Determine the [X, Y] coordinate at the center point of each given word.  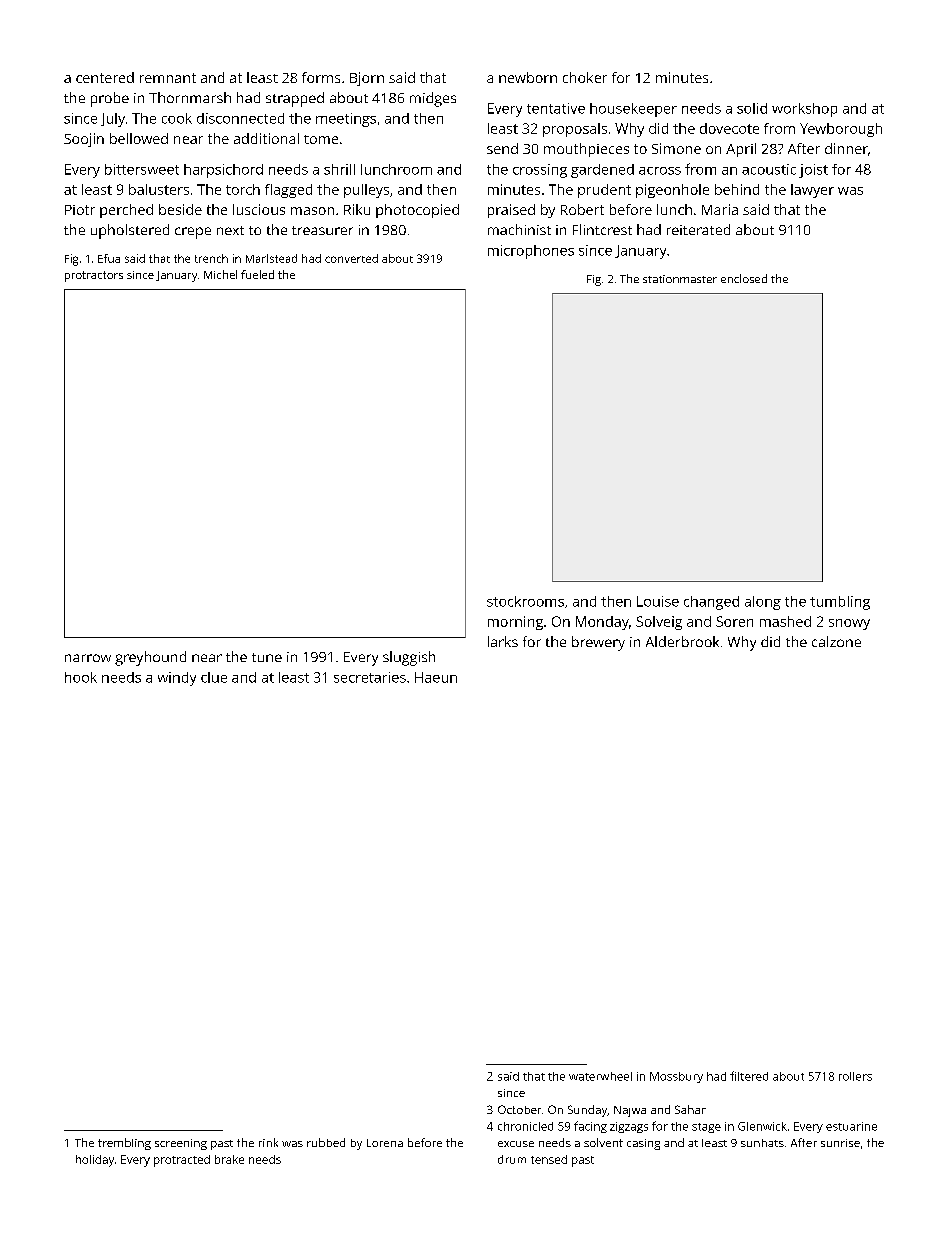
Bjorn [367, 79]
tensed [549, 1159]
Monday [602, 623]
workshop [804, 110]
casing [643, 1144]
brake [229, 1159]
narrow [88, 658]
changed [711, 603]
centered [105, 77]
